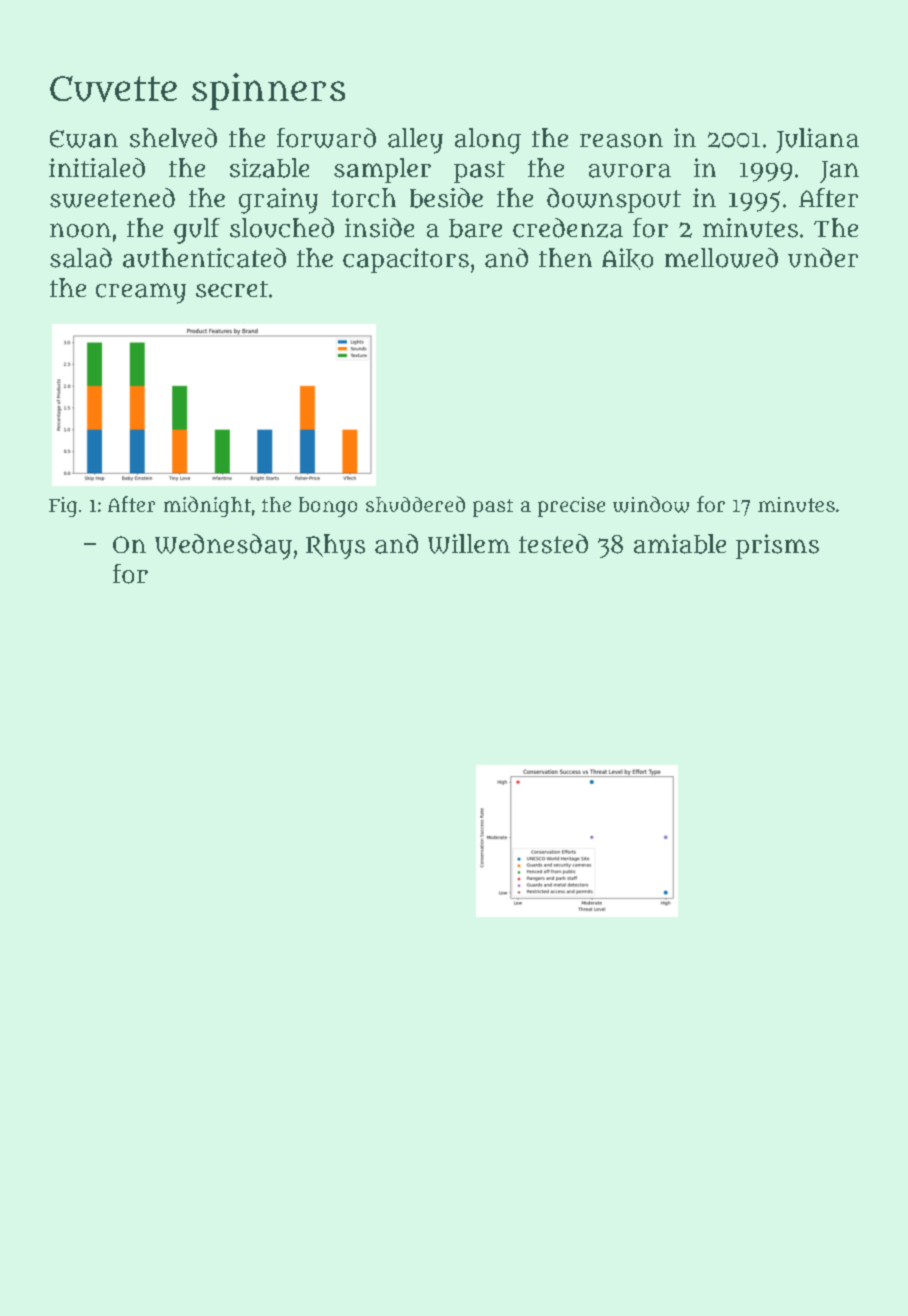 The width and height of the document is (908, 1316). What do you see at coordinates (475, 228) in the document?
I see `bare` at bounding box center [475, 228].
